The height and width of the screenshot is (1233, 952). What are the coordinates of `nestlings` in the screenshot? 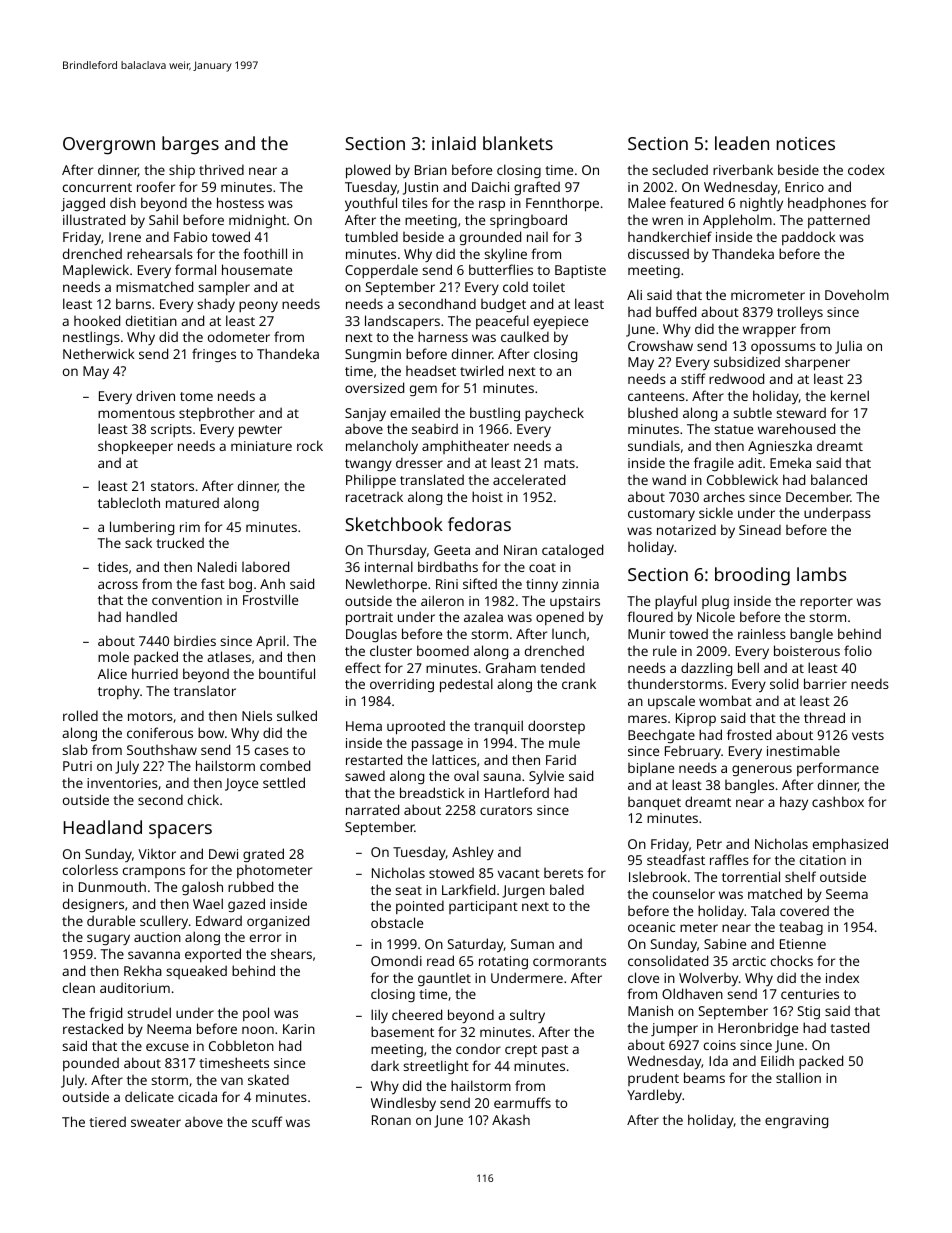 It's located at (91, 338).
